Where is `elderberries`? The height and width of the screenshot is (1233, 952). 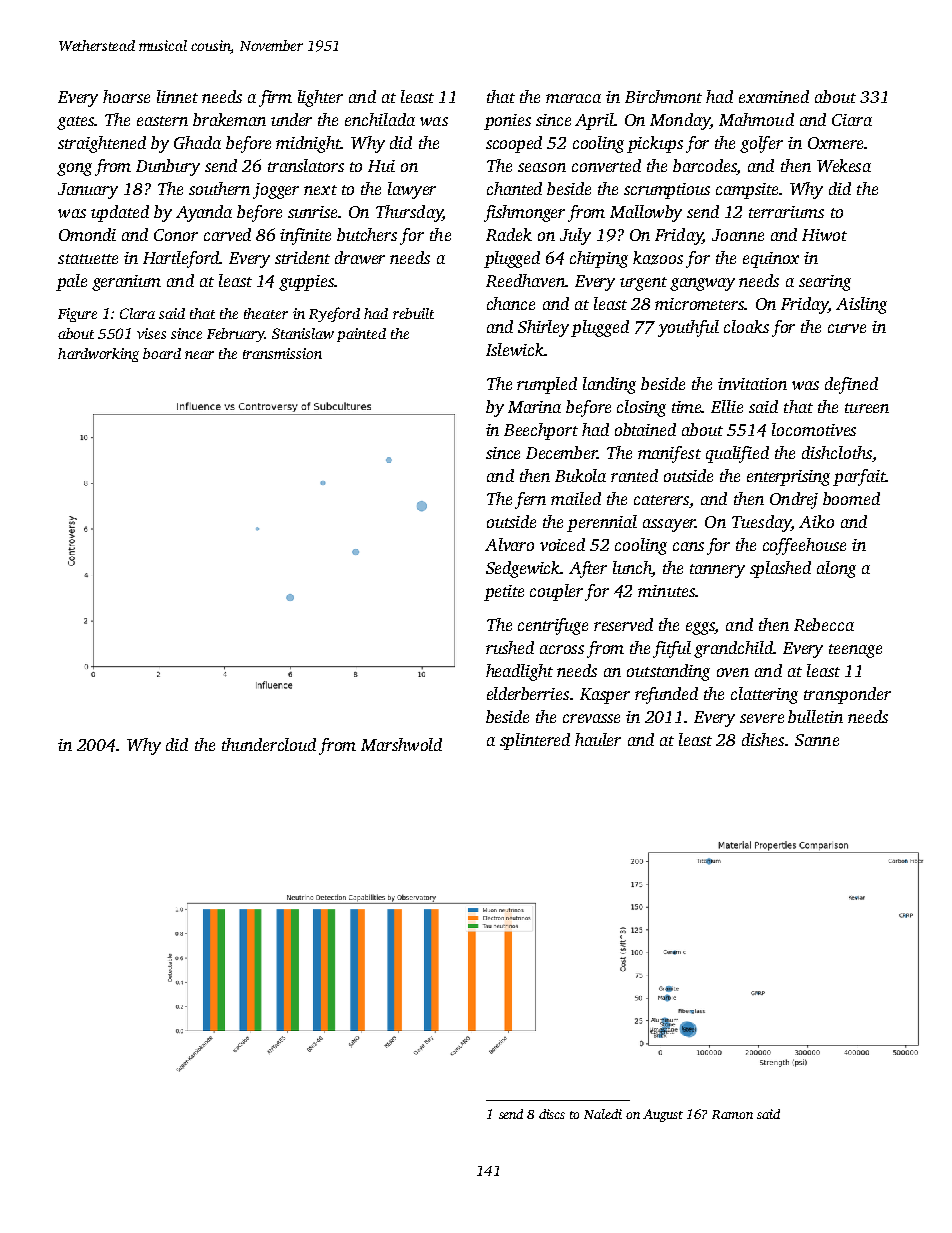 elderberries is located at coordinates (528, 693).
